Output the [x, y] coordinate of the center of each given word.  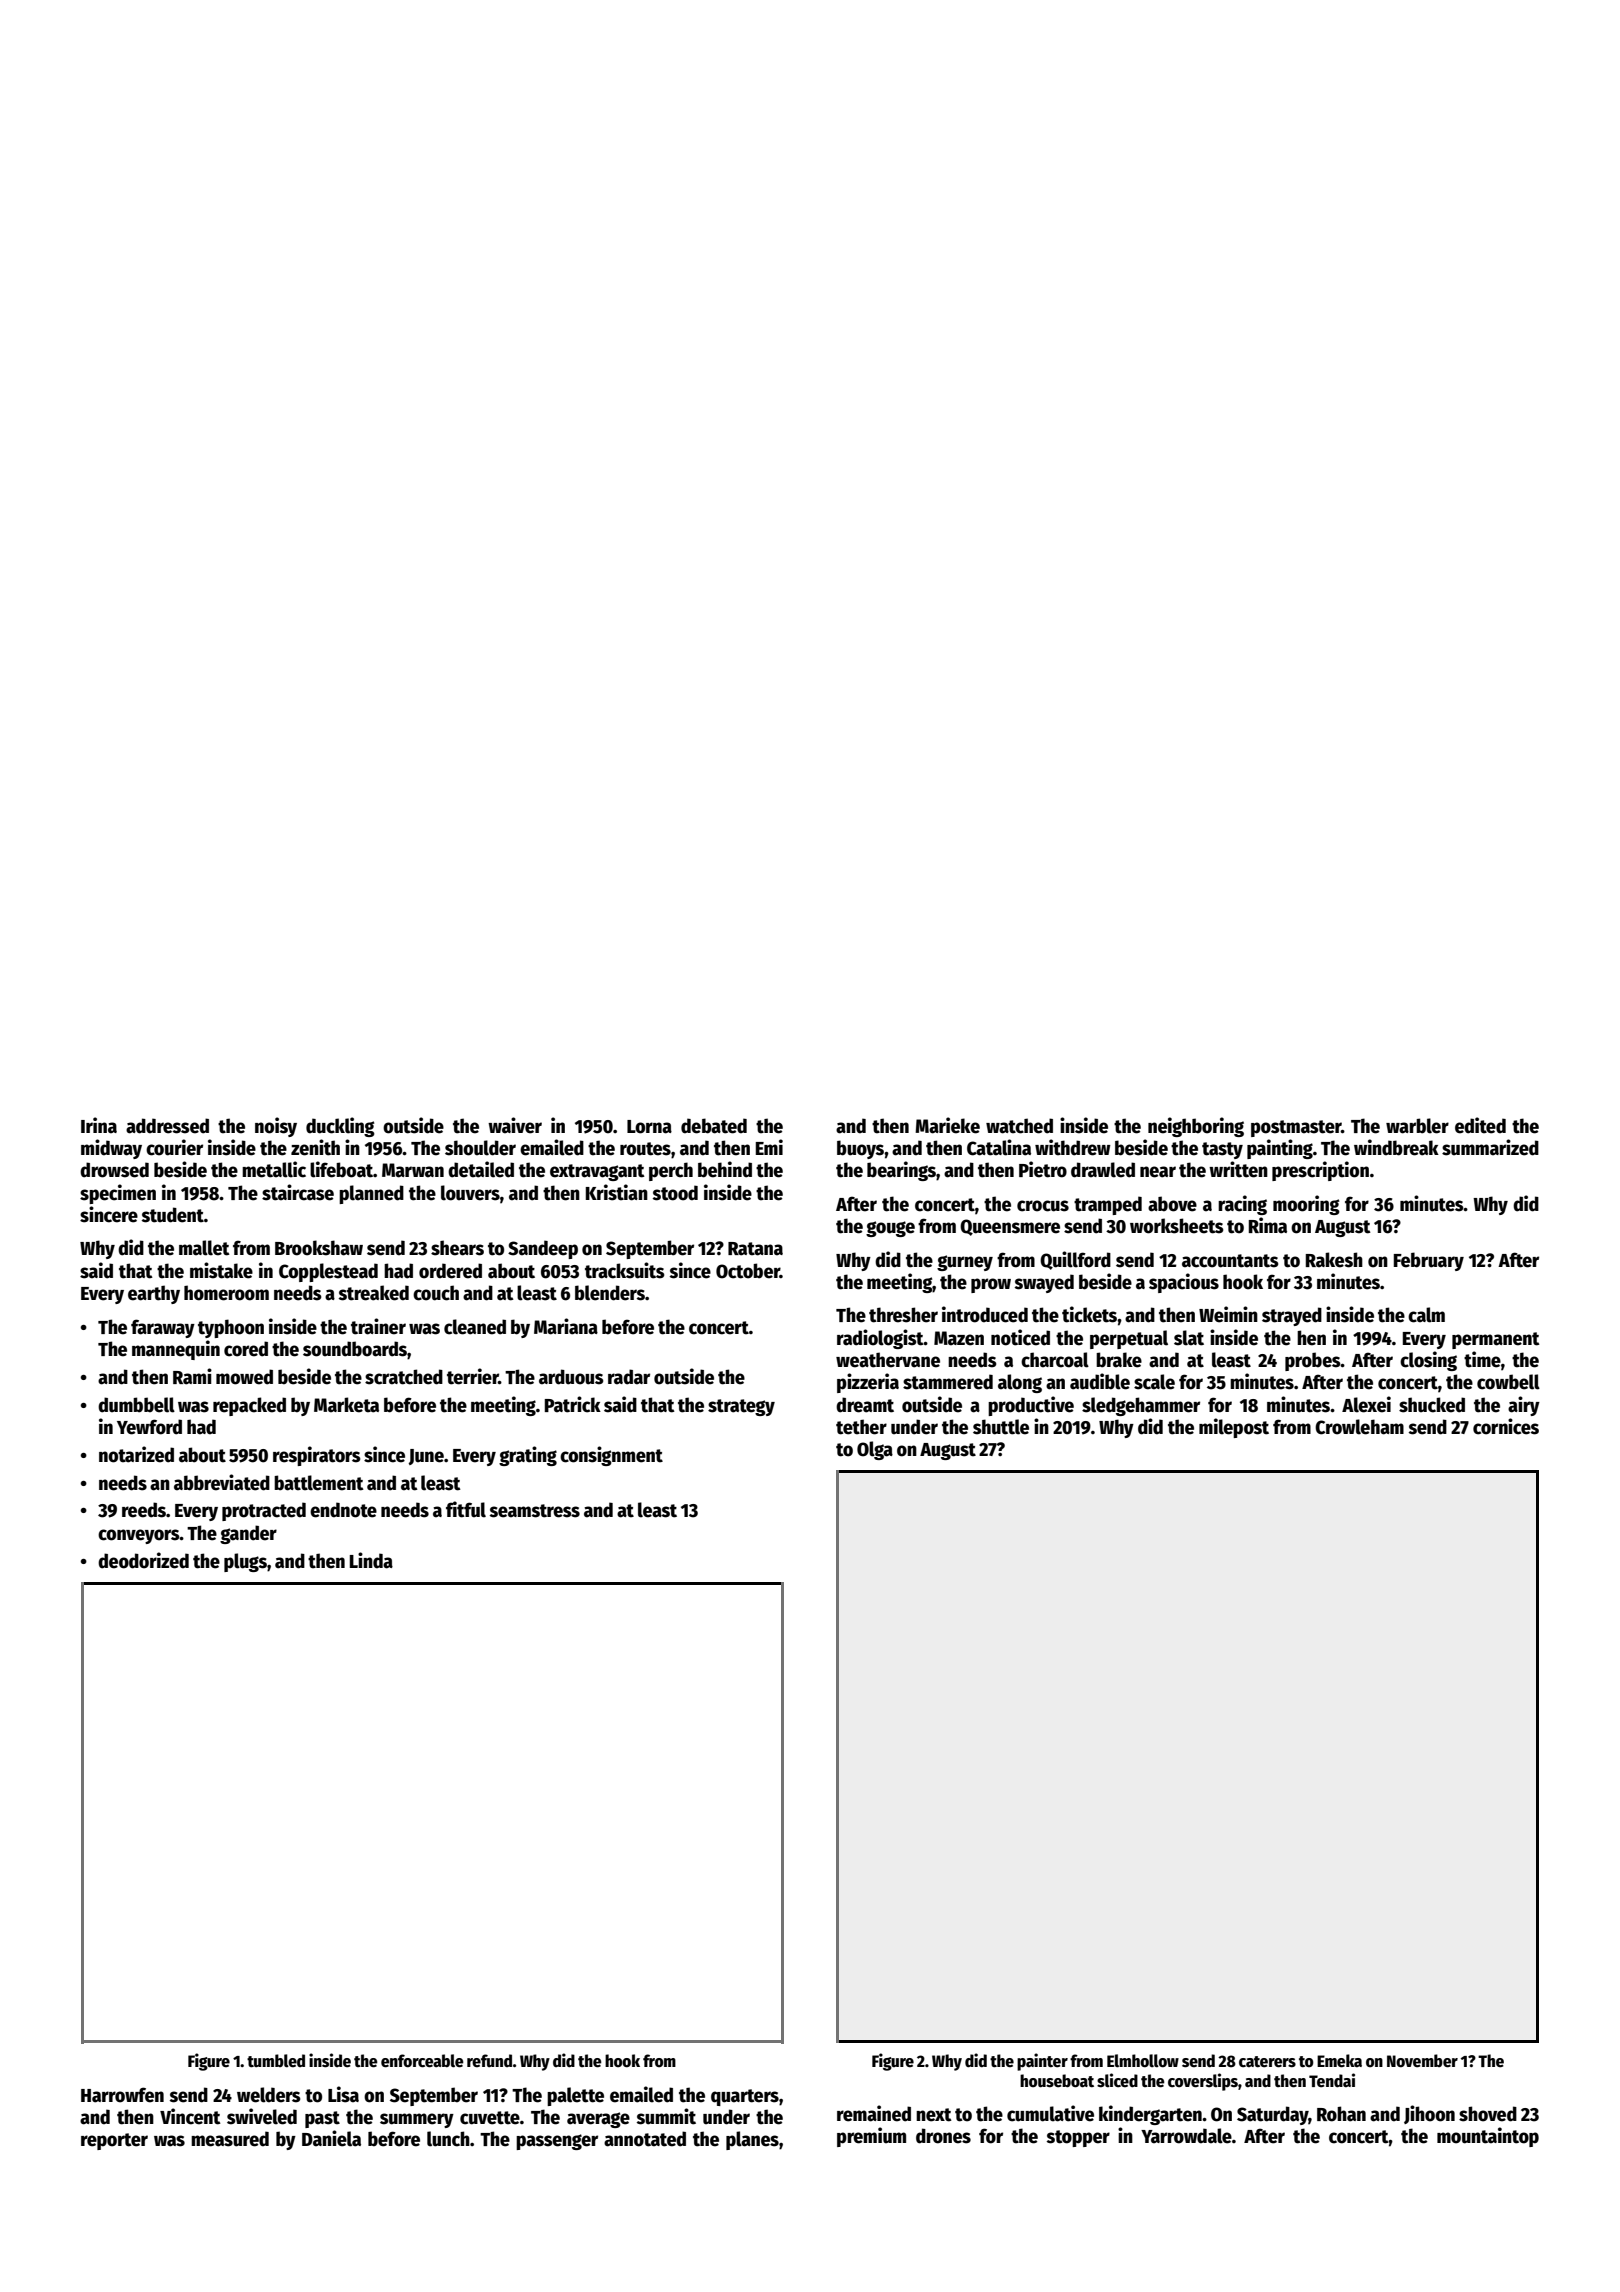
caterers [1267, 2062]
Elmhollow [1143, 2061]
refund [490, 2061]
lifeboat [341, 1169]
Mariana [566, 1326]
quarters [745, 2097]
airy [1524, 1406]
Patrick [573, 1404]
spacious [1184, 1283]
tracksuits [625, 1270]
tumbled [276, 2061]
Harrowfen [122, 2095]
